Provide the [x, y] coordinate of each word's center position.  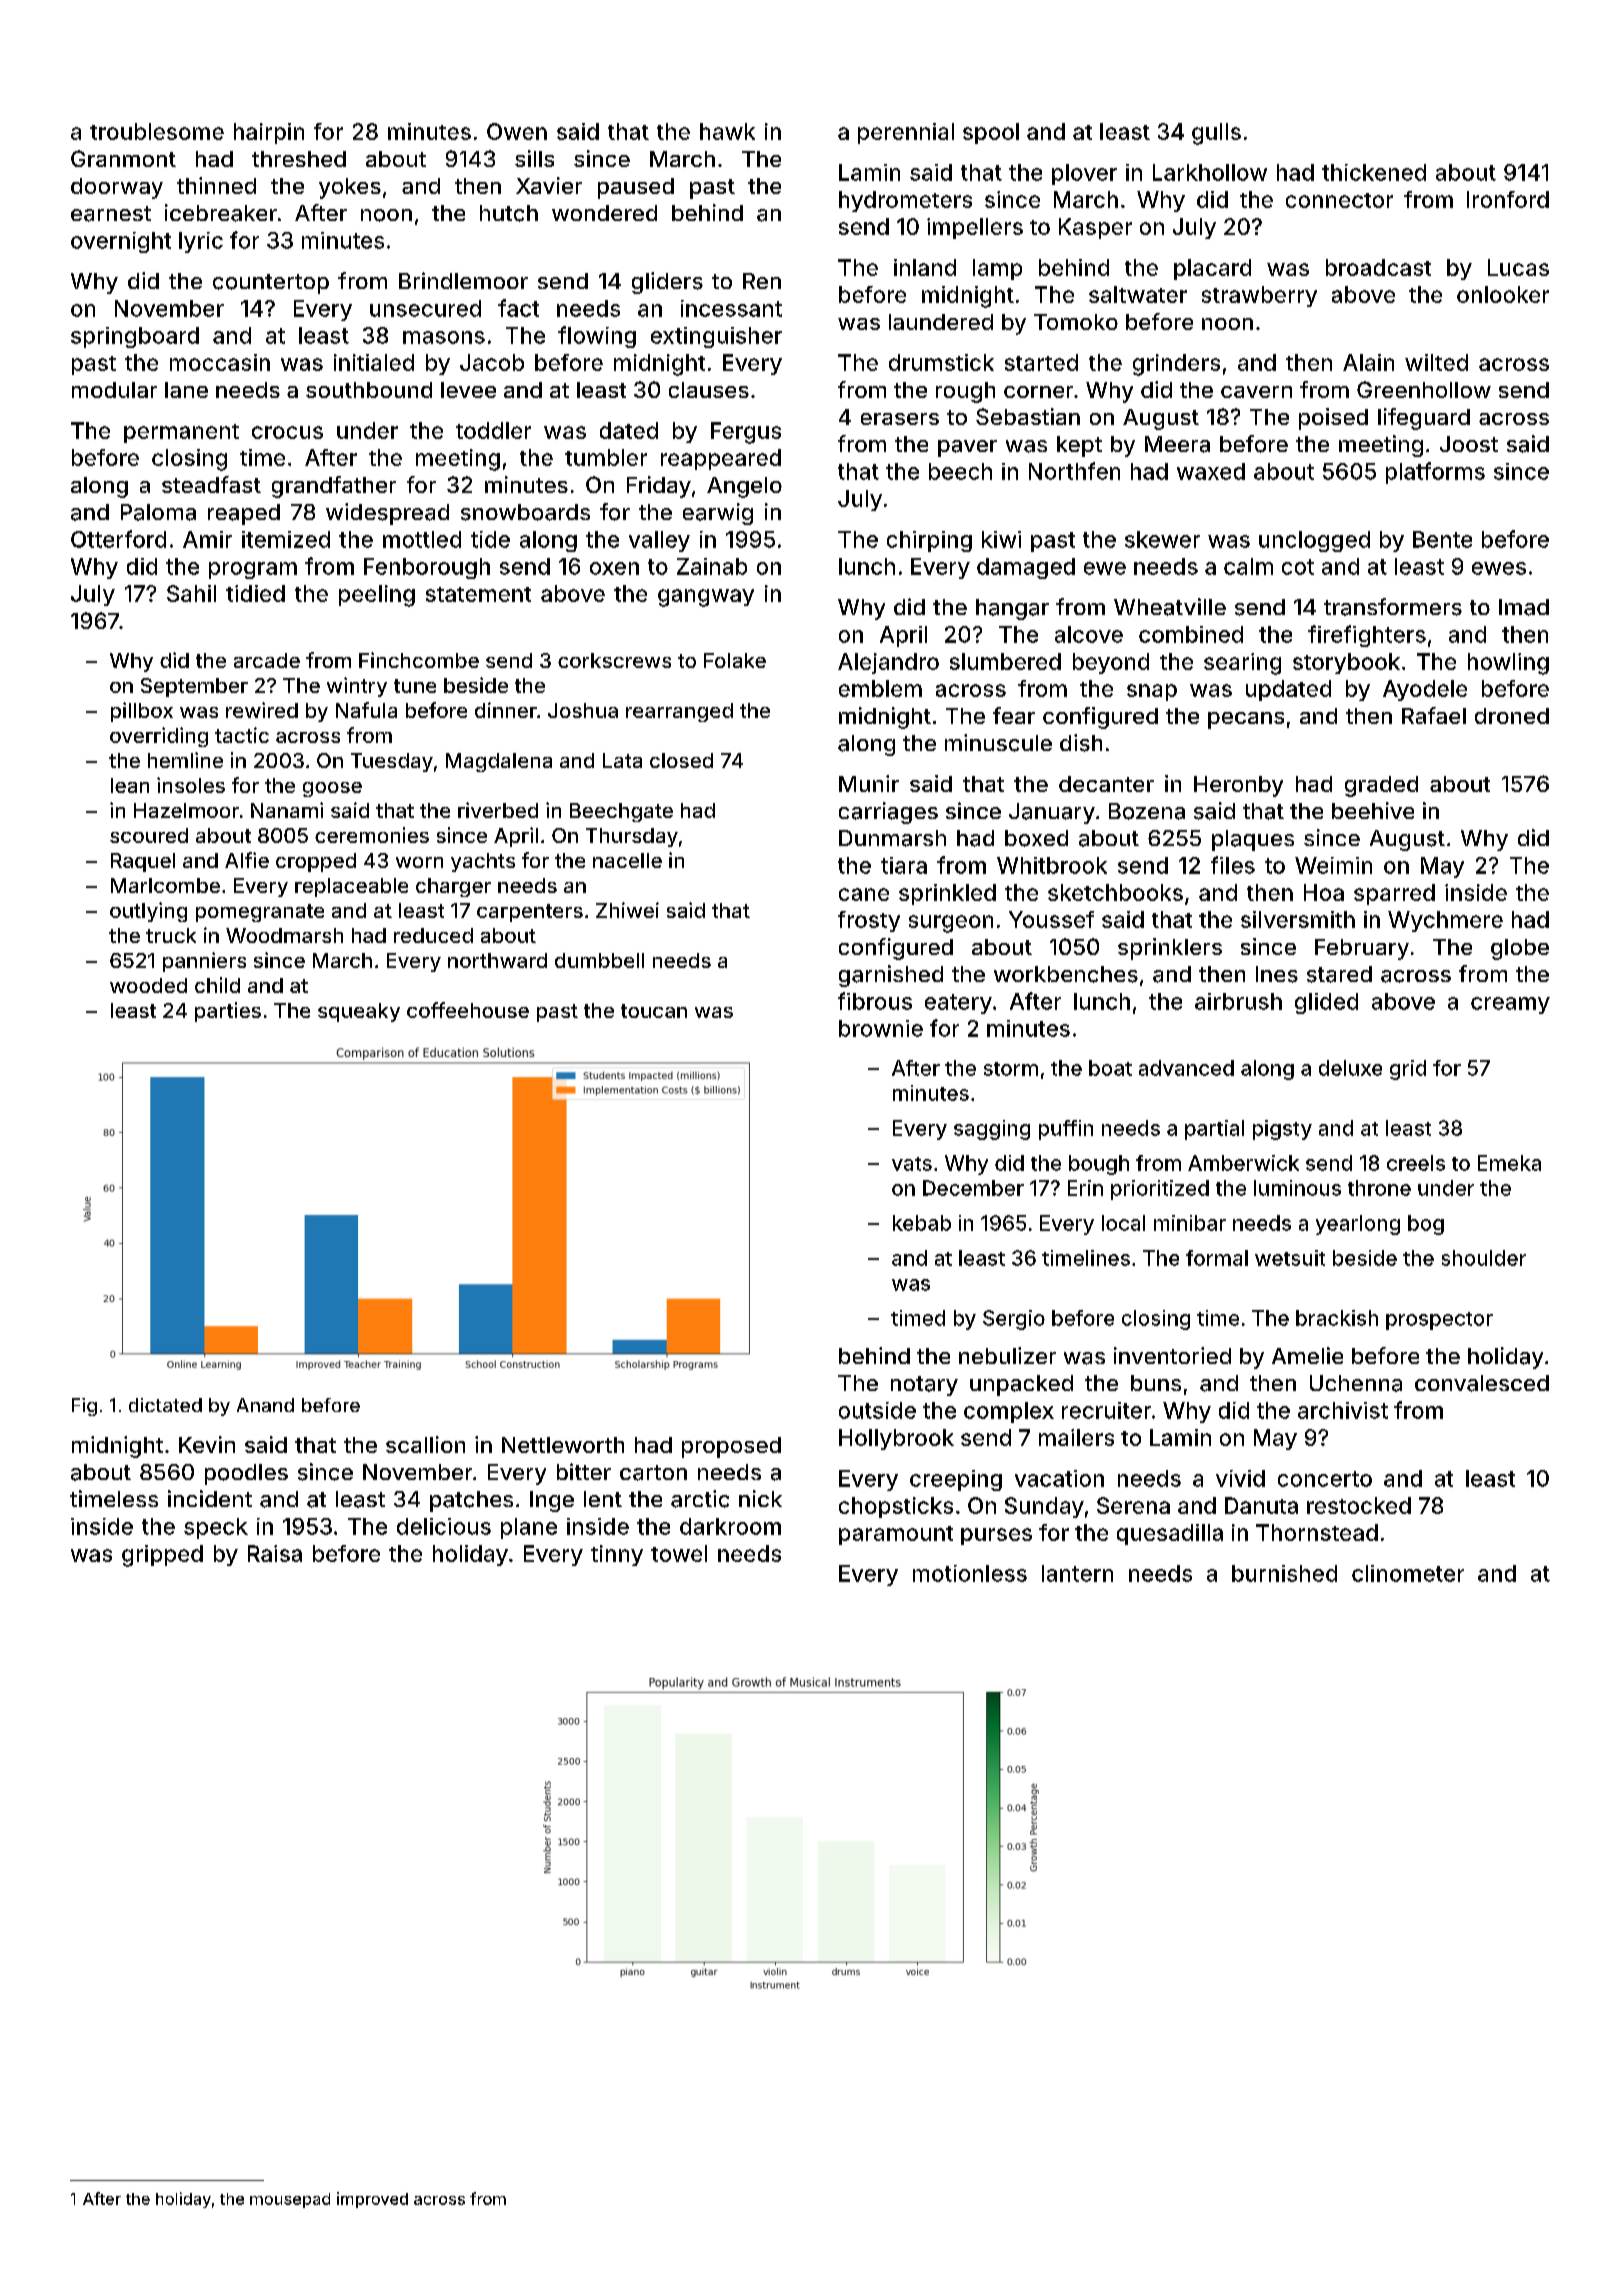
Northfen [1074, 471]
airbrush [1238, 1001]
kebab [922, 1223]
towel [679, 1553]
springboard [135, 337]
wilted [1436, 362]
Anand [265, 1405]
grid [1408, 1070]
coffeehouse [468, 1010]
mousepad [290, 2200]
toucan [654, 1011]
